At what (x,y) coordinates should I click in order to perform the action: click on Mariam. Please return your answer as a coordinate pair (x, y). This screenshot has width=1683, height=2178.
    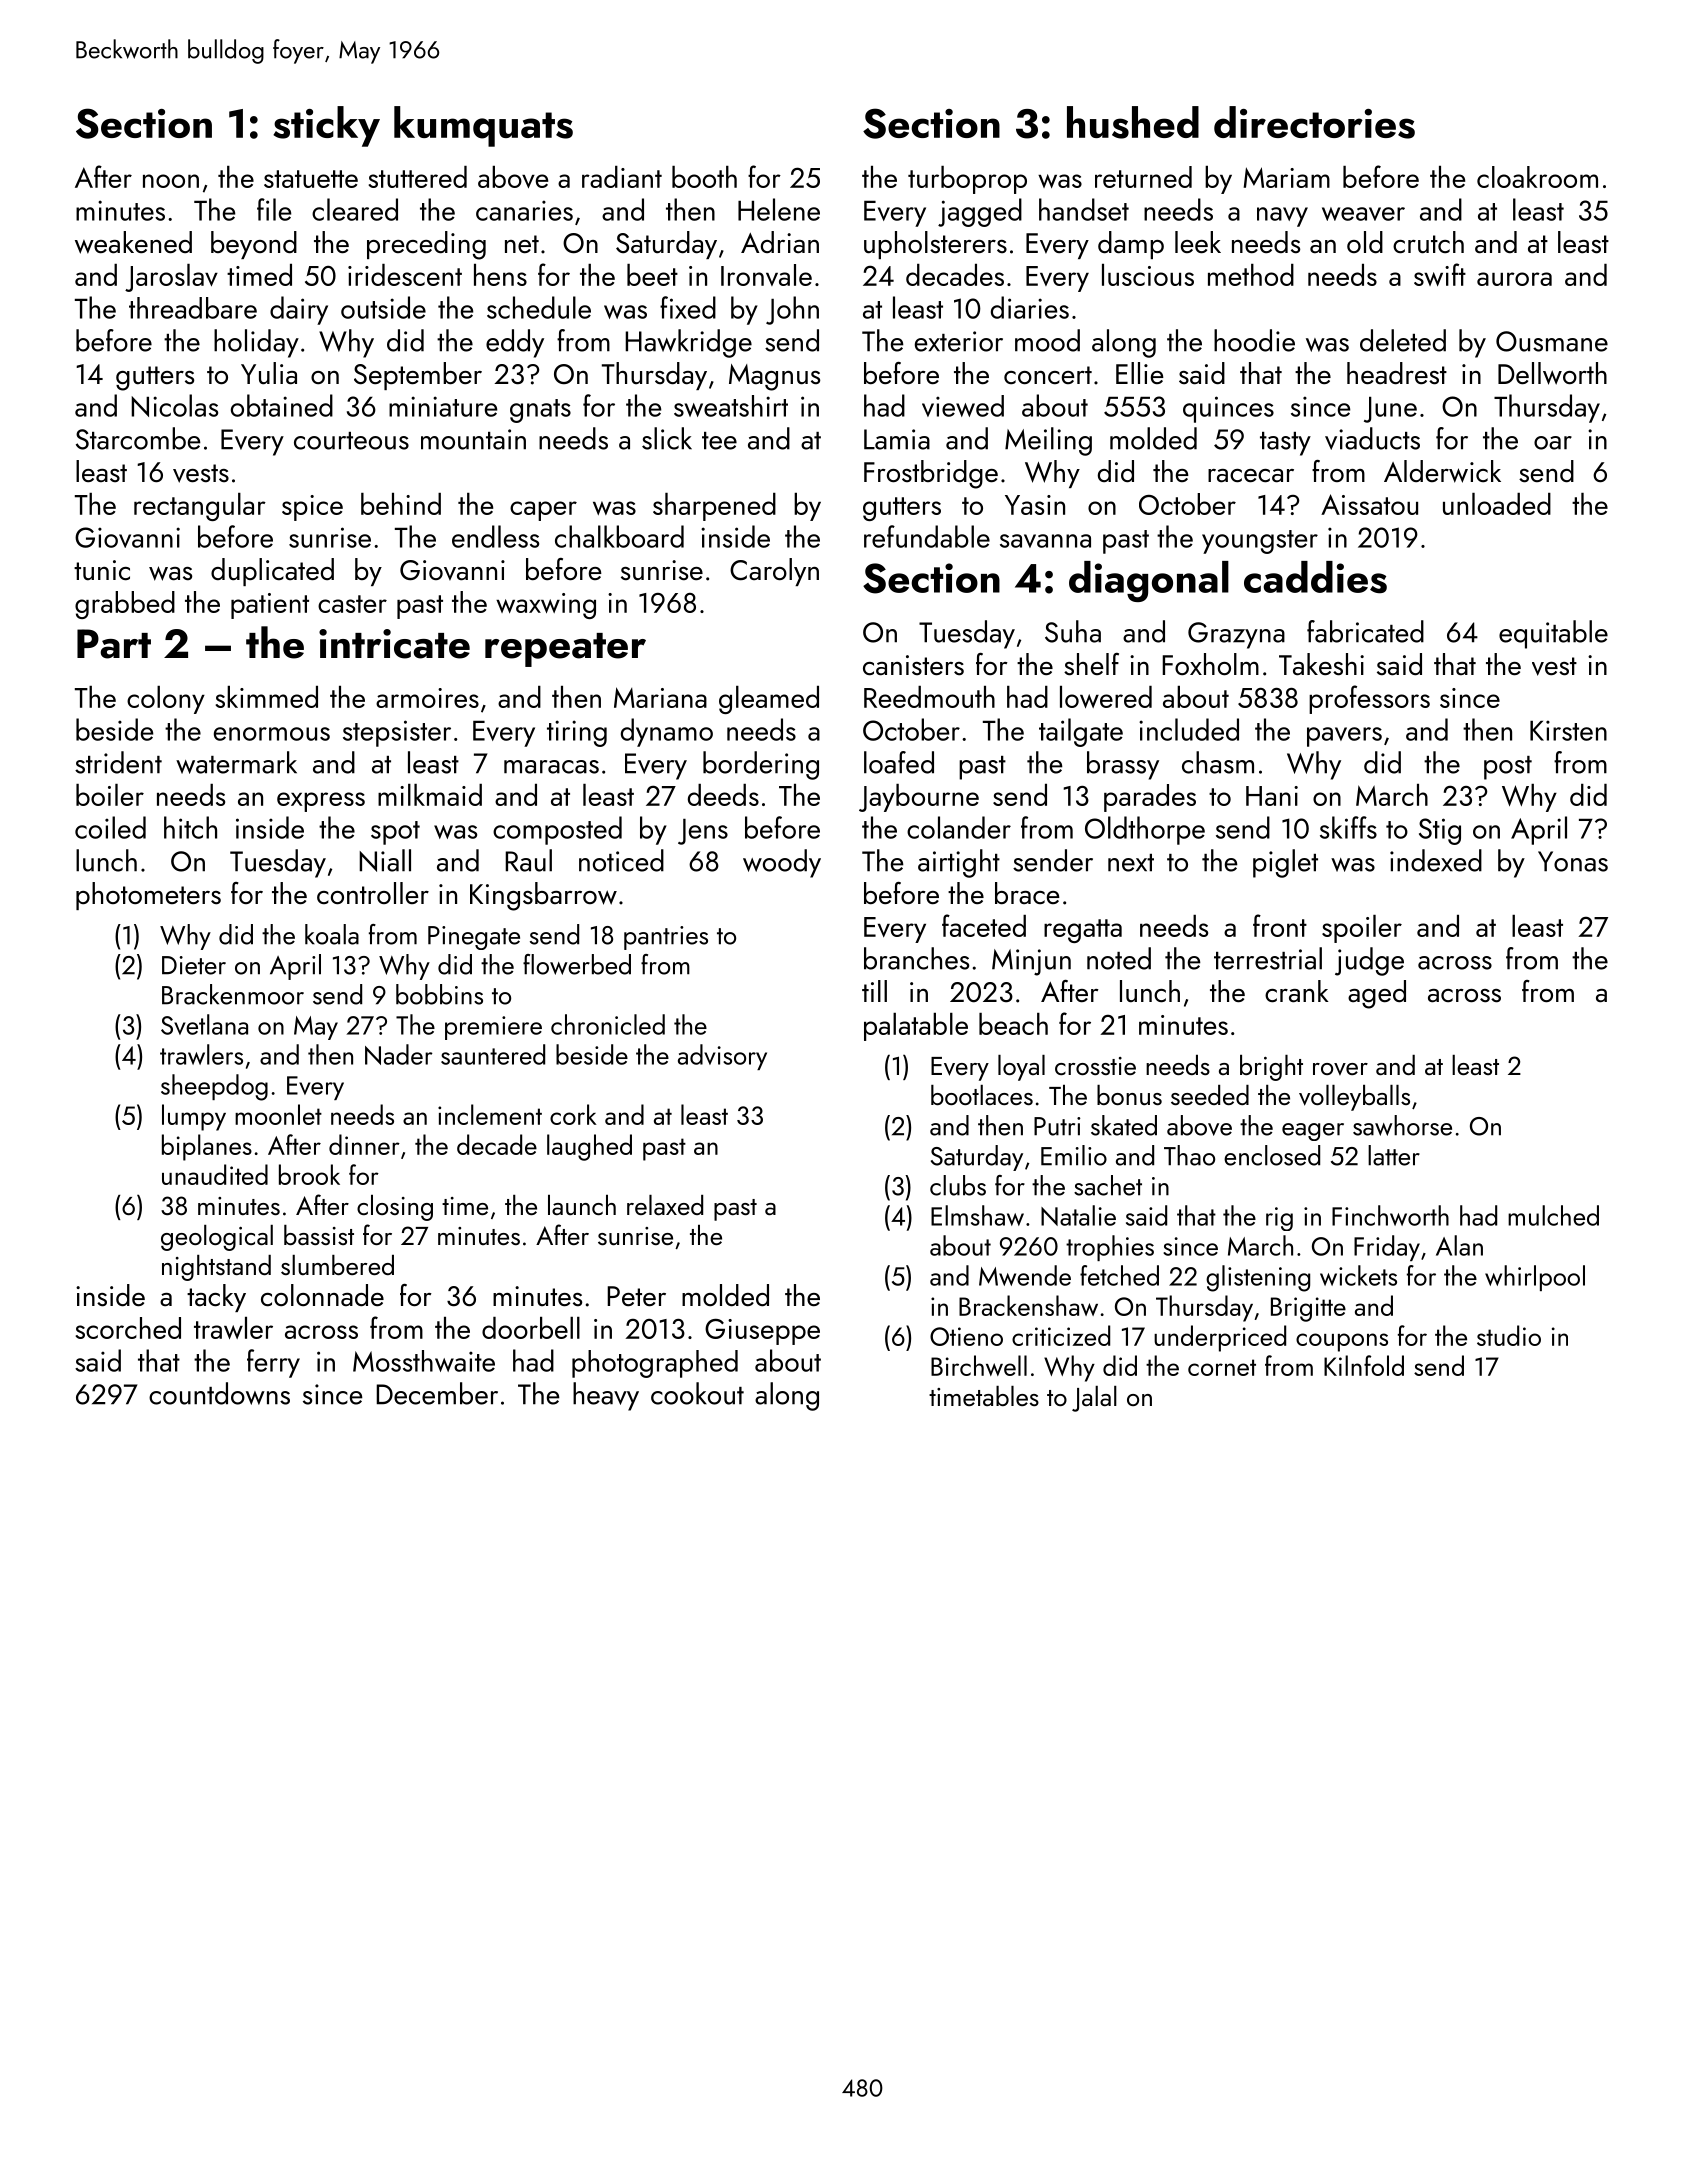
    Looking at the image, I should click on (1287, 177).
